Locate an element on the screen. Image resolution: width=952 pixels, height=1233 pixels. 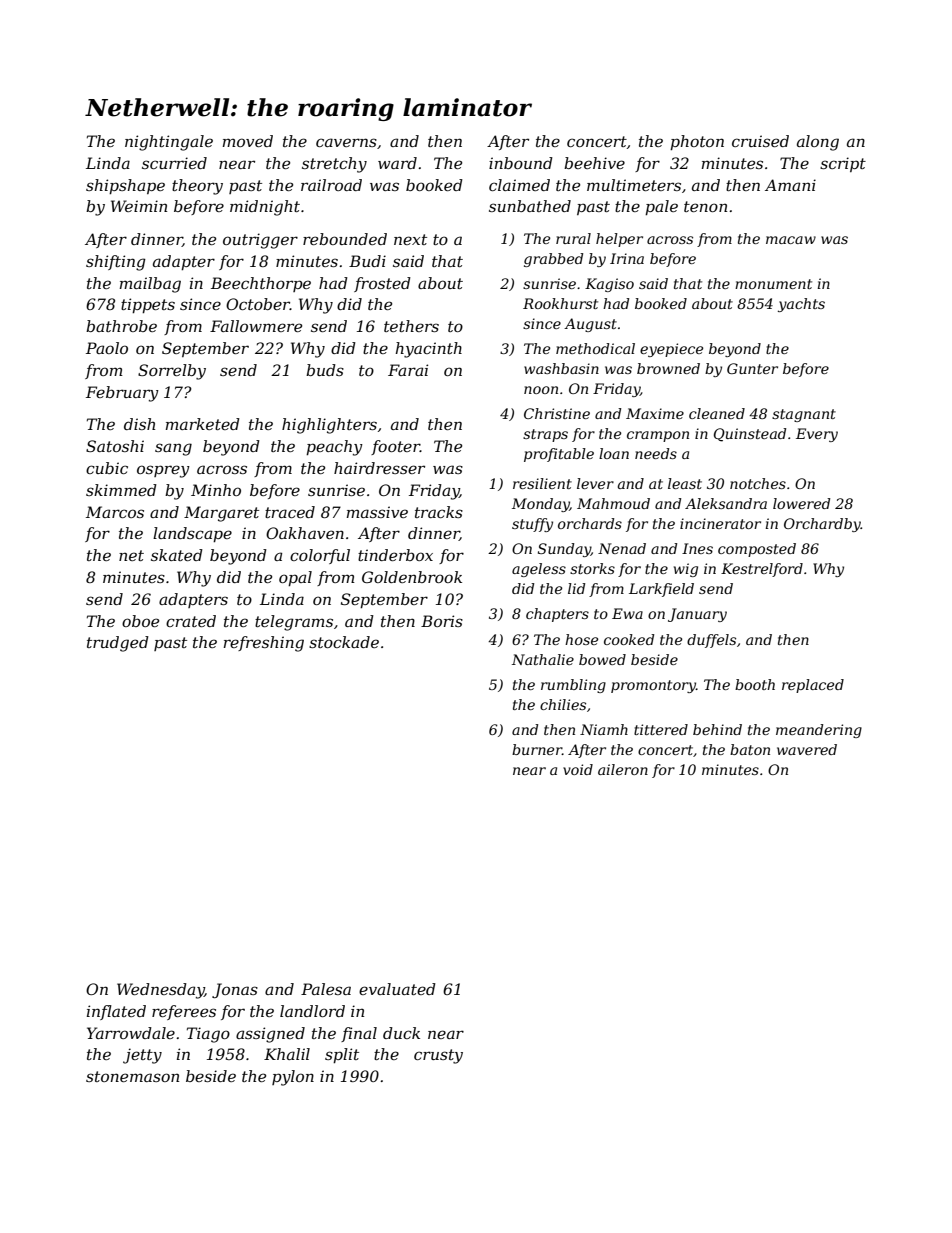
pylon is located at coordinates (293, 1078).
